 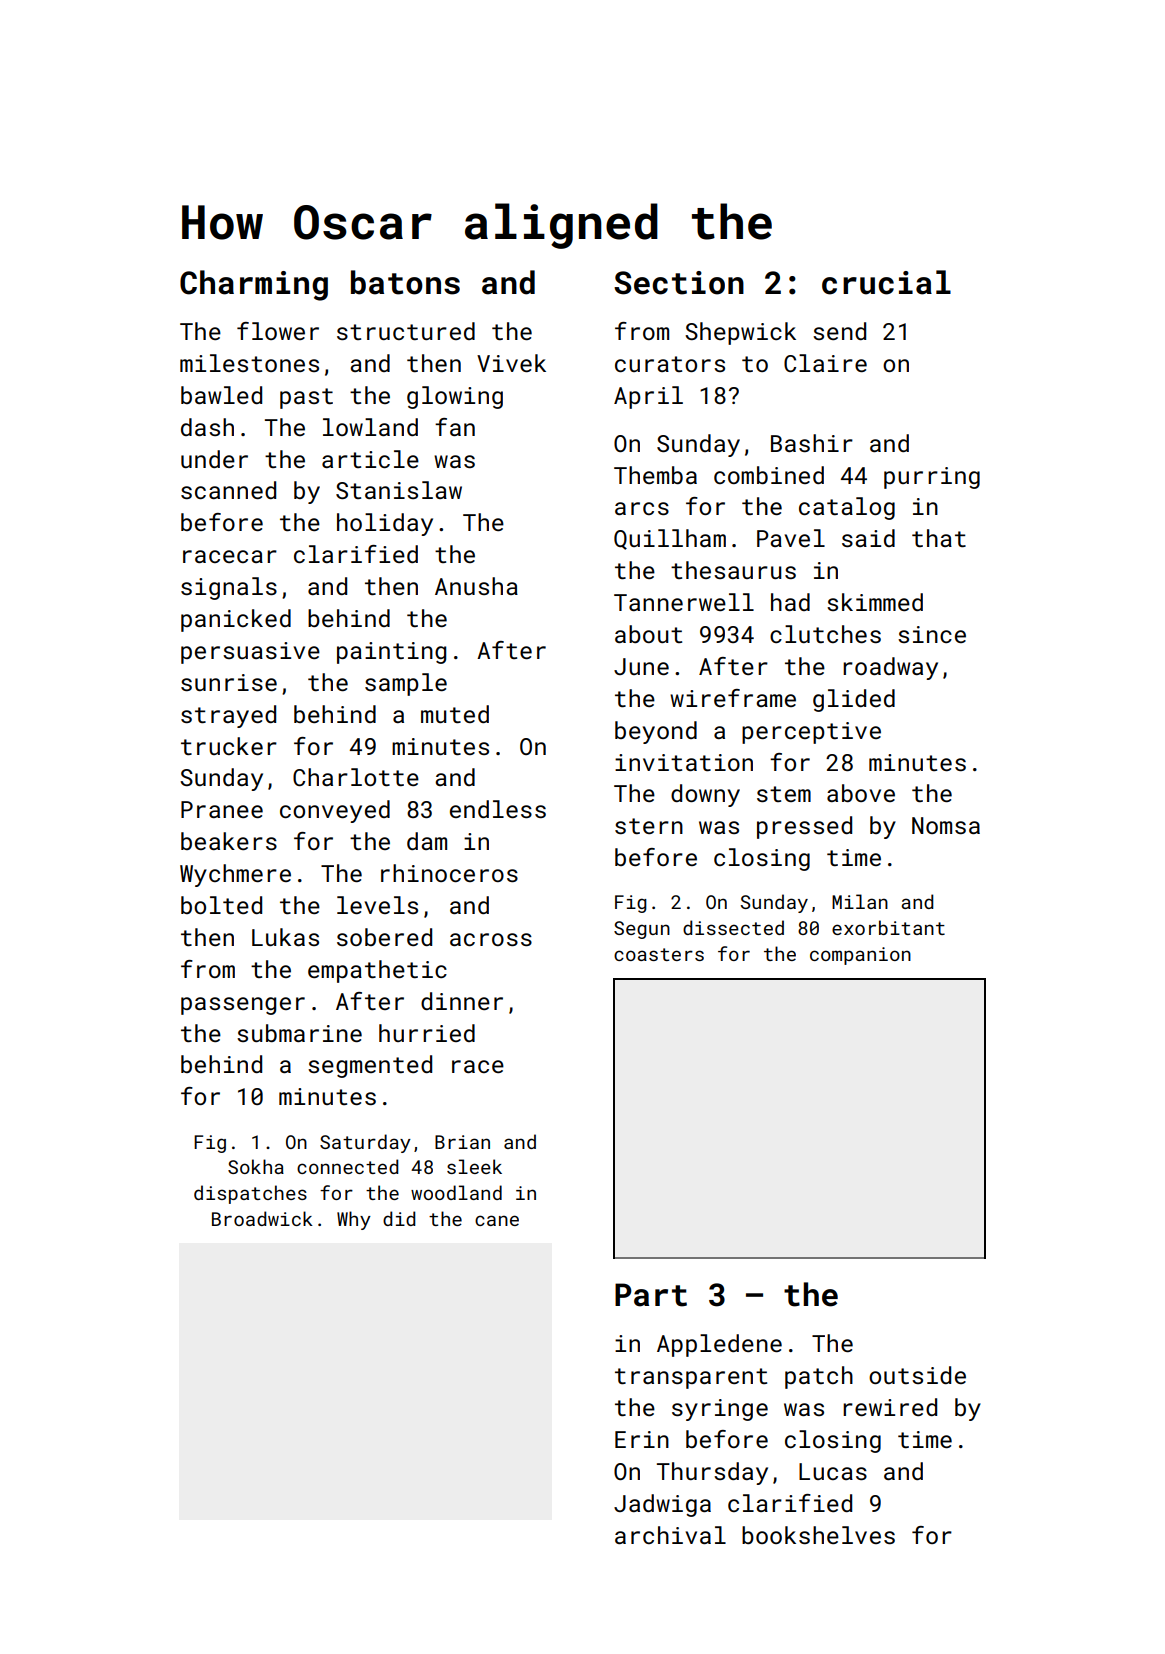 What do you see at coordinates (670, 1535) in the screenshot?
I see `archival` at bounding box center [670, 1535].
